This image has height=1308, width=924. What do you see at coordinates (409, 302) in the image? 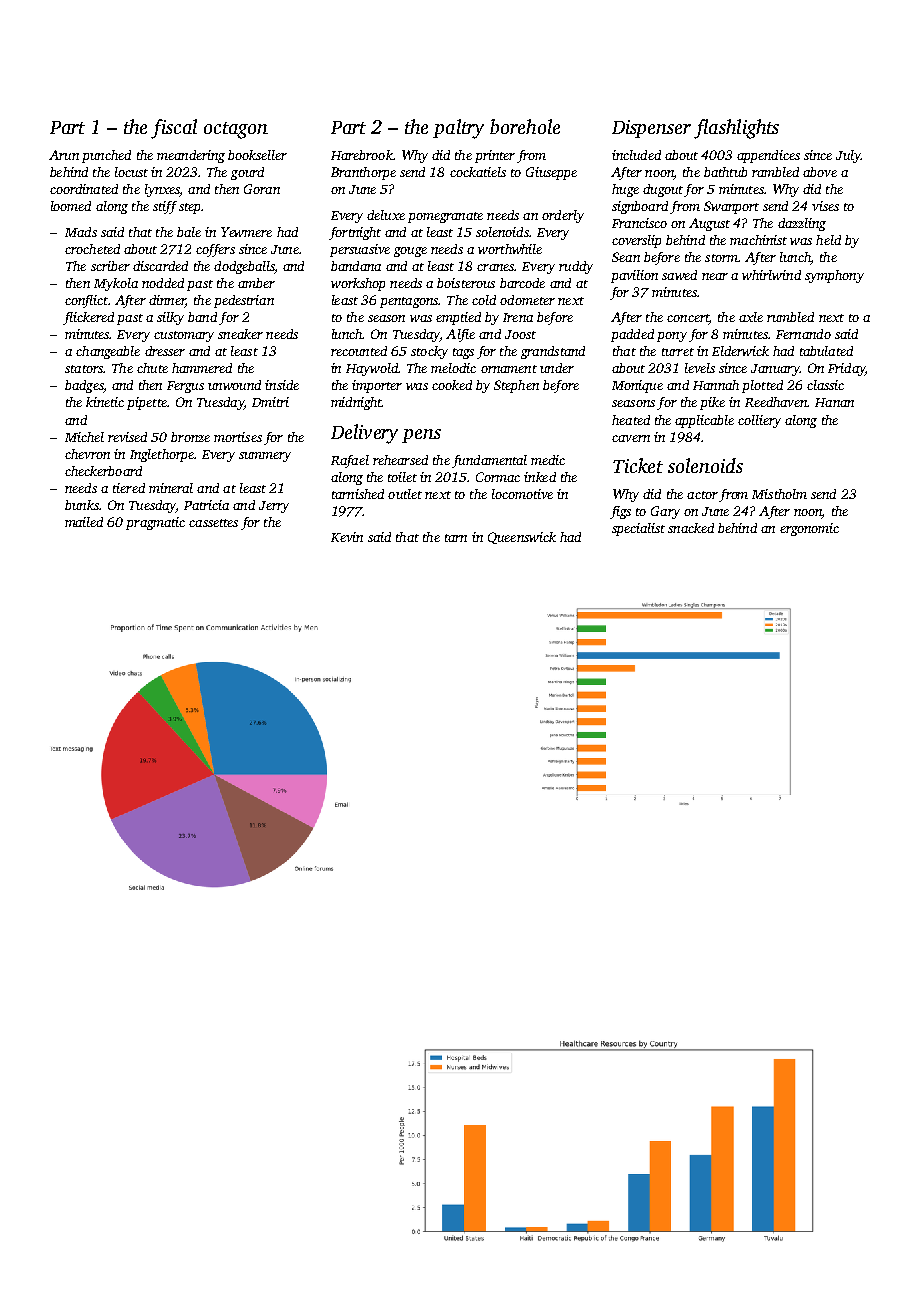
I see `pentagons` at bounding box center [409, 302].
